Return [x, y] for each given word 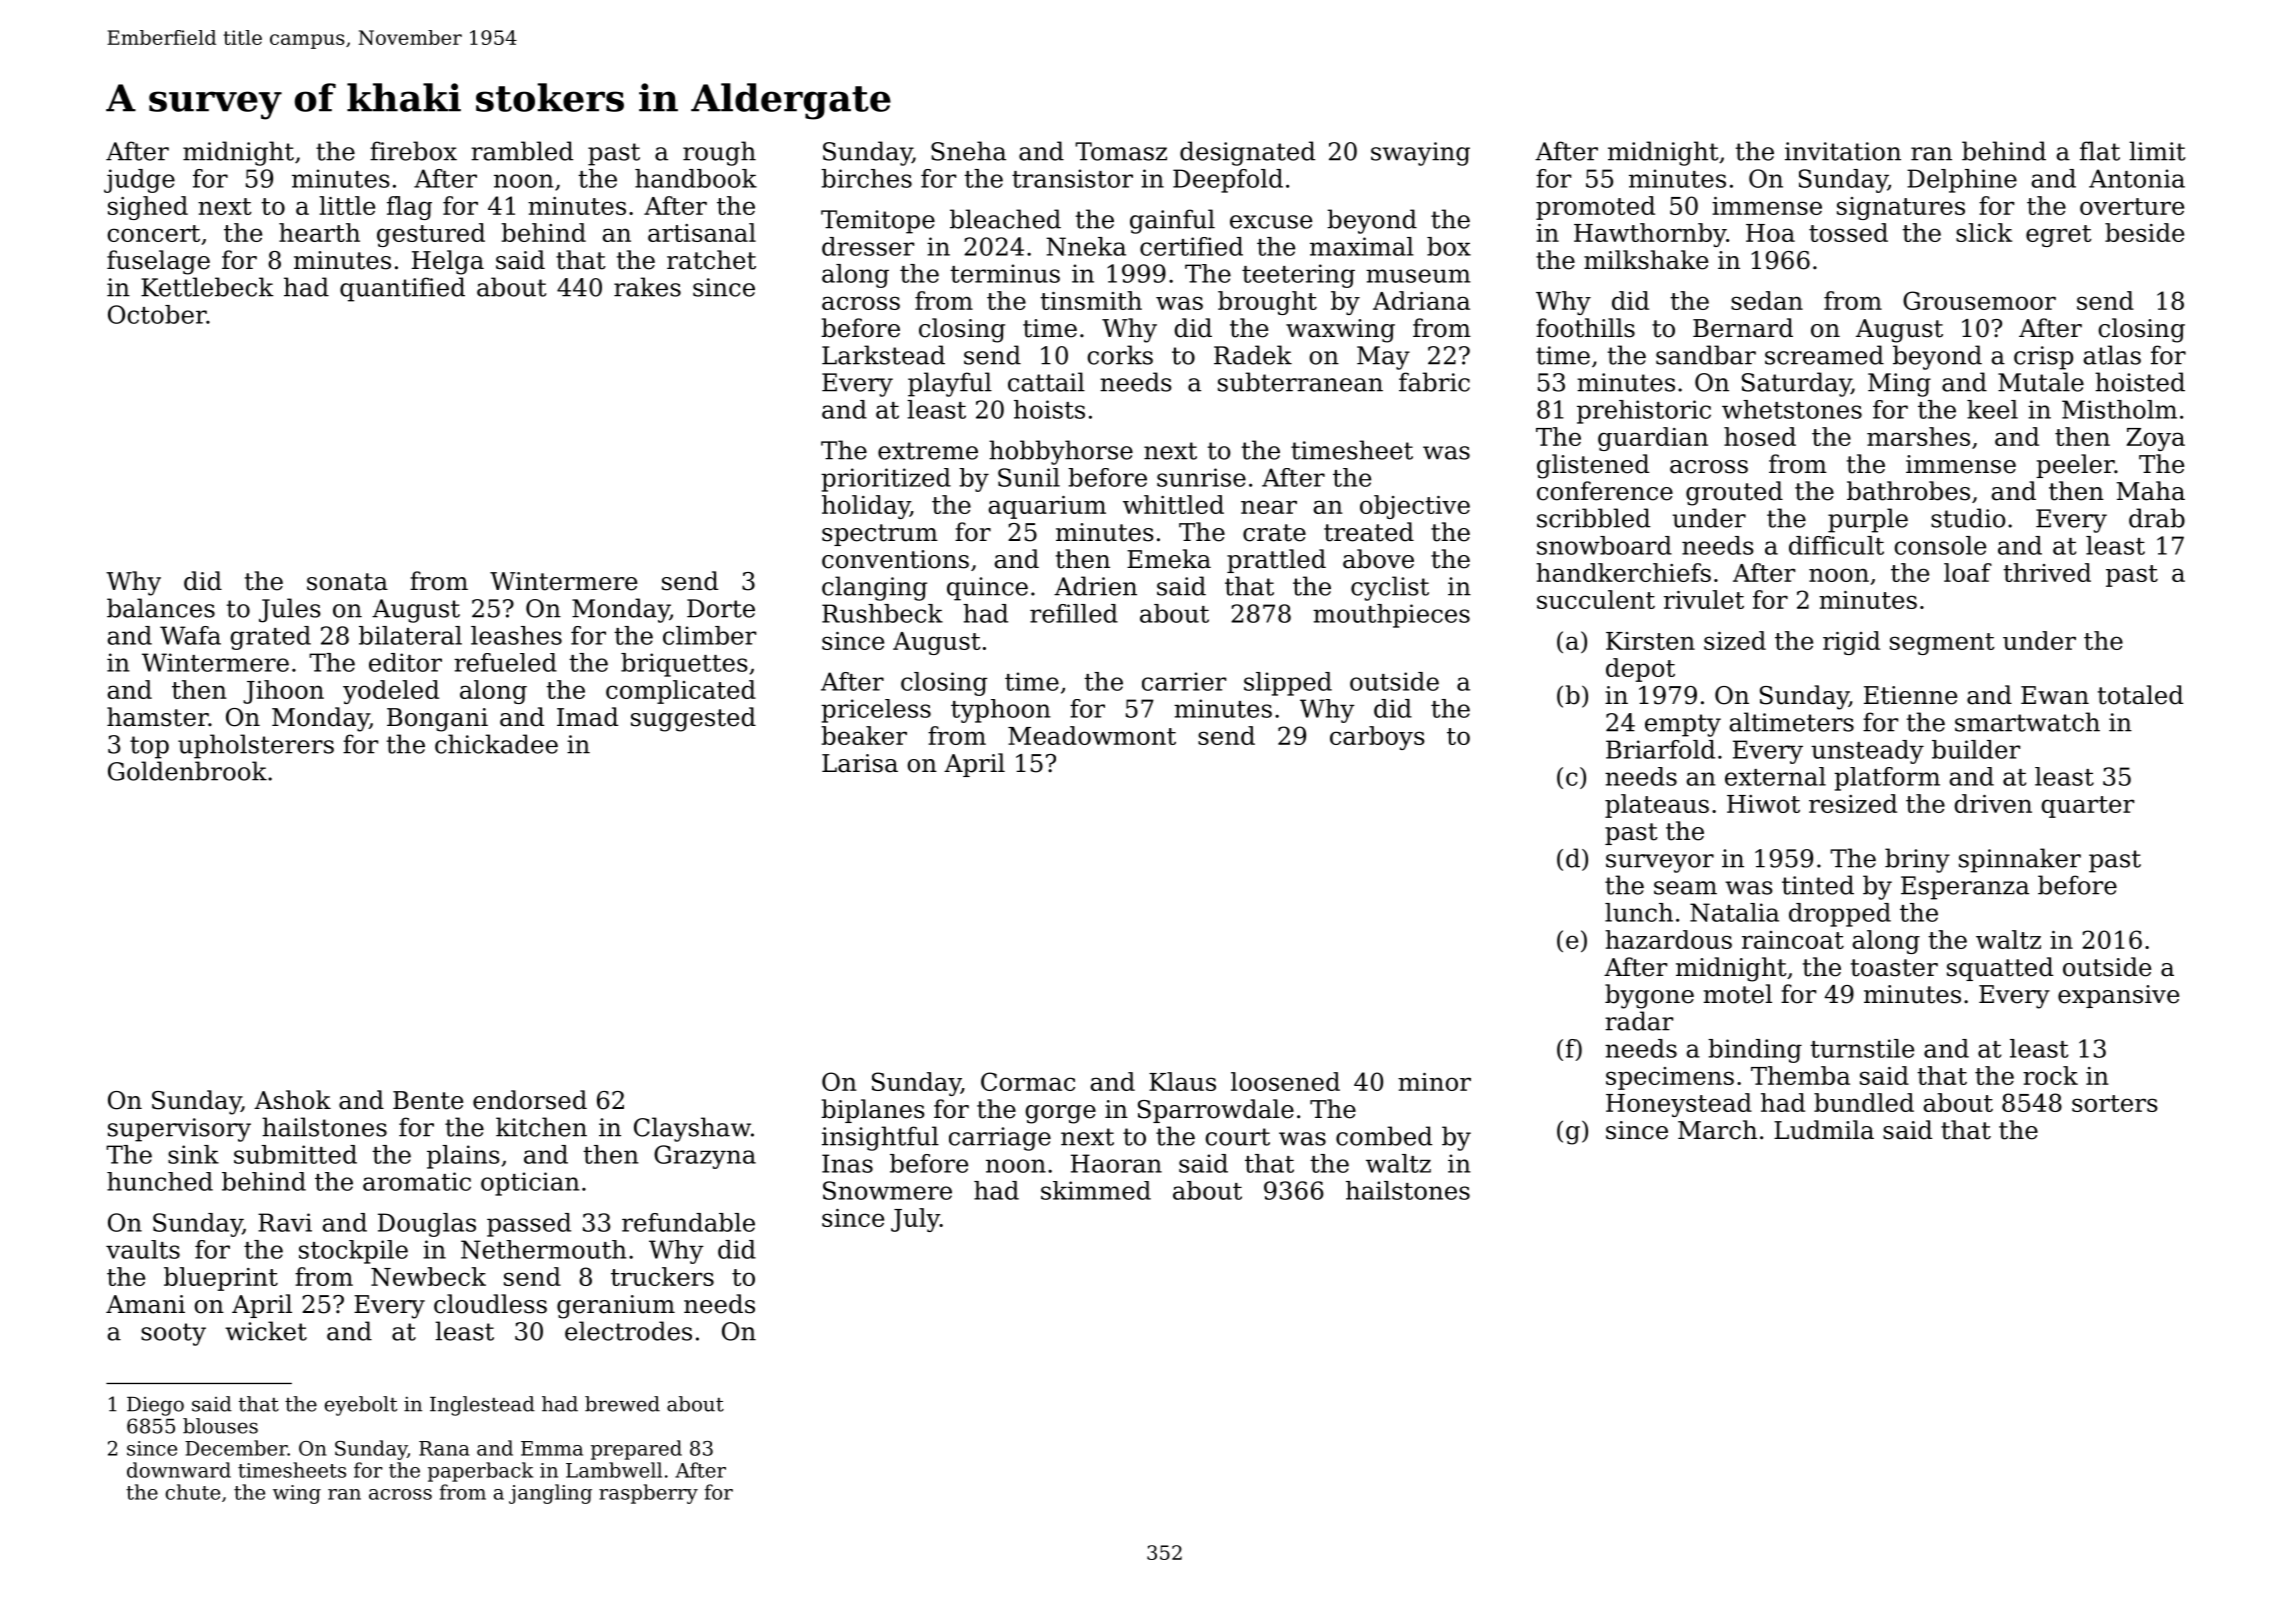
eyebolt [361, 1406]
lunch [1639, 912]
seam [1685, 888]
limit [2157, 151]
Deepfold [1228, 181]
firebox [413, 151]
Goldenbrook [187, 771]
